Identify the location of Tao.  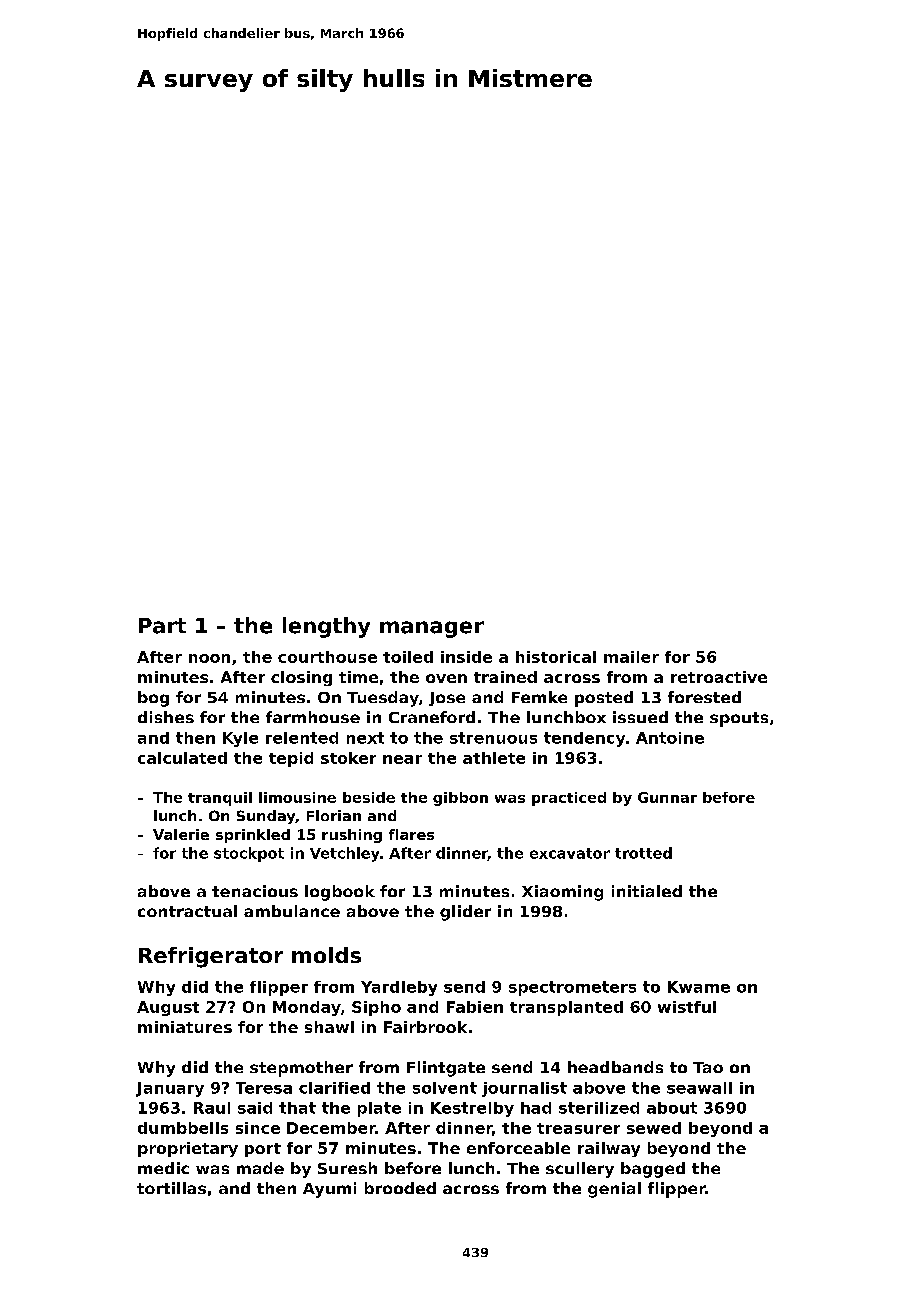
(708, 1067).
